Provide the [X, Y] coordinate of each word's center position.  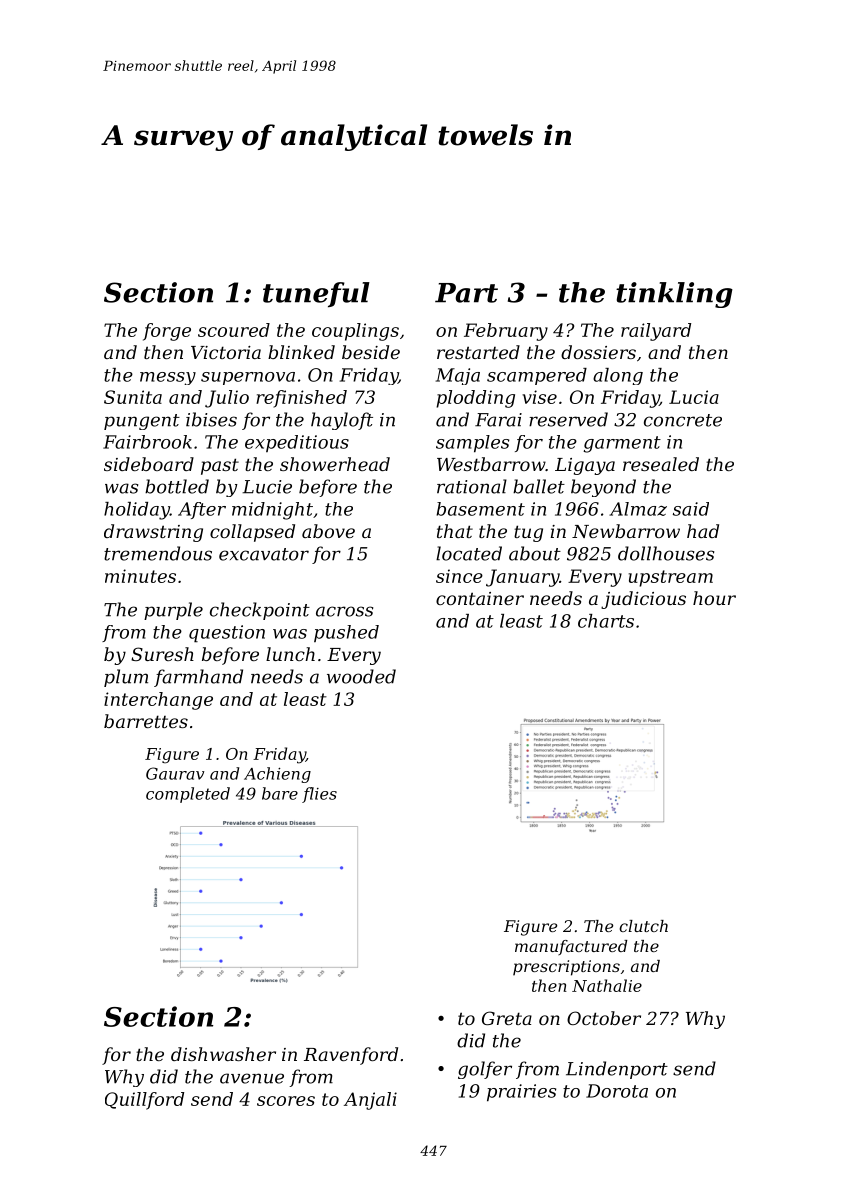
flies [319, 795]
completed [188, 795]
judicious [643, 600]
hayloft [342, 421]
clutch [643, 926]
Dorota [617, 1091]
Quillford [144, 1101]
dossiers [598, 352]
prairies [521, 1093]
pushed [346, 633]
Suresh [162, 654]
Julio [227, 399]
